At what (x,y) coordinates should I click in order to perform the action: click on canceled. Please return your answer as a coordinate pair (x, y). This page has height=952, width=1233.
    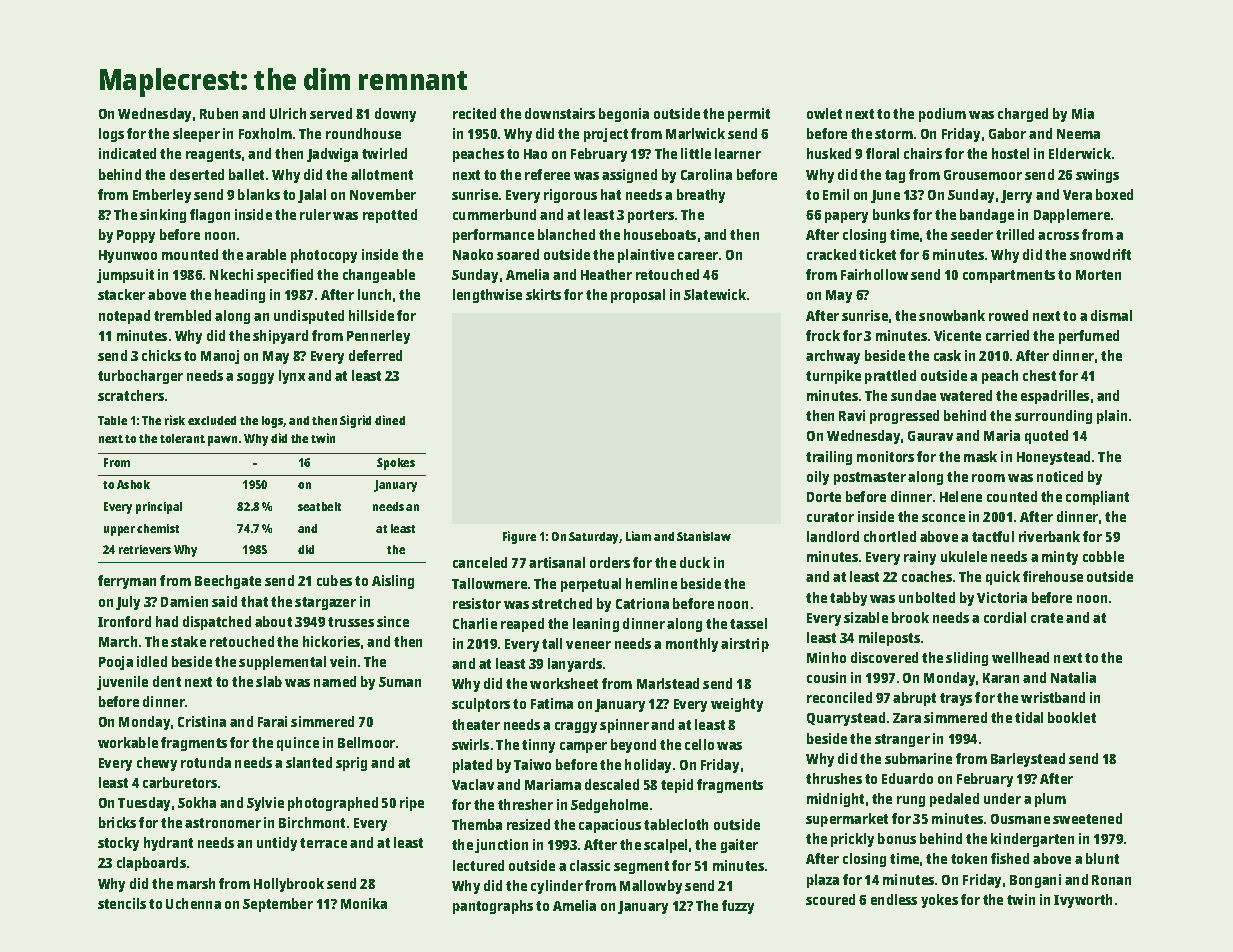
    Looking at the image, I should click on (480, 562).
